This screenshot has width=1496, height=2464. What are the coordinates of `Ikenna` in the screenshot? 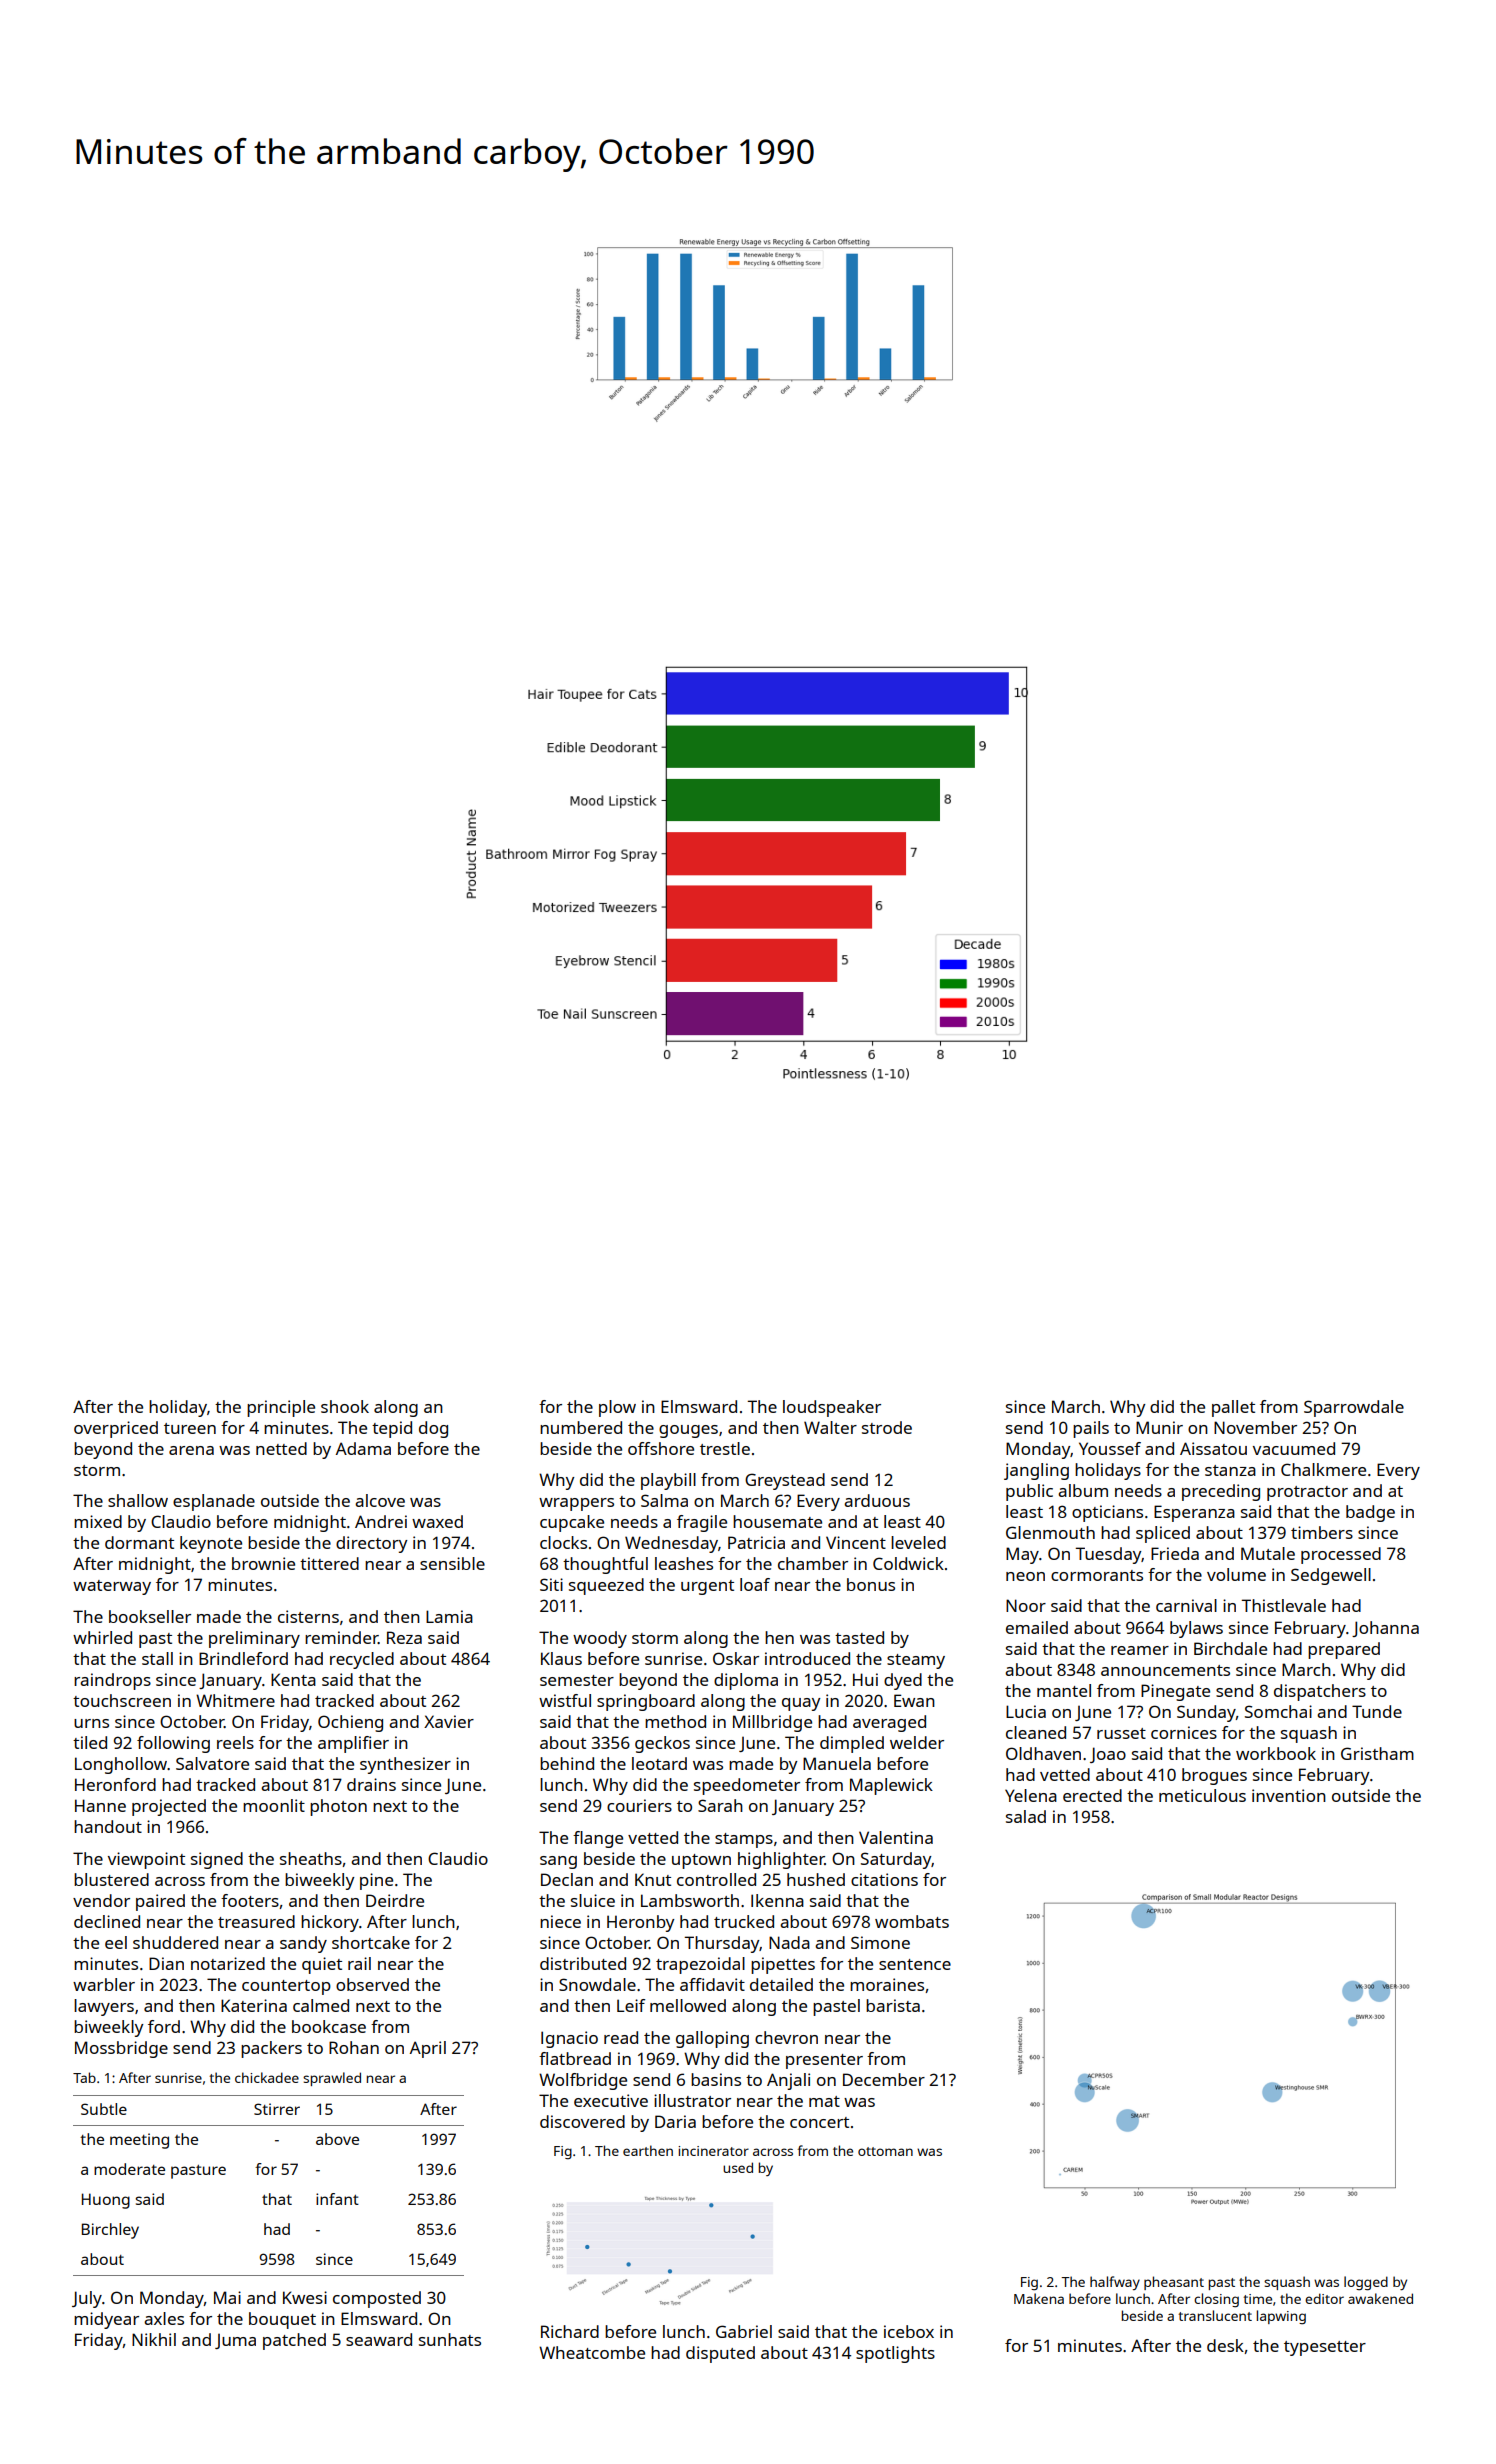 It's located at (777, 1900).
